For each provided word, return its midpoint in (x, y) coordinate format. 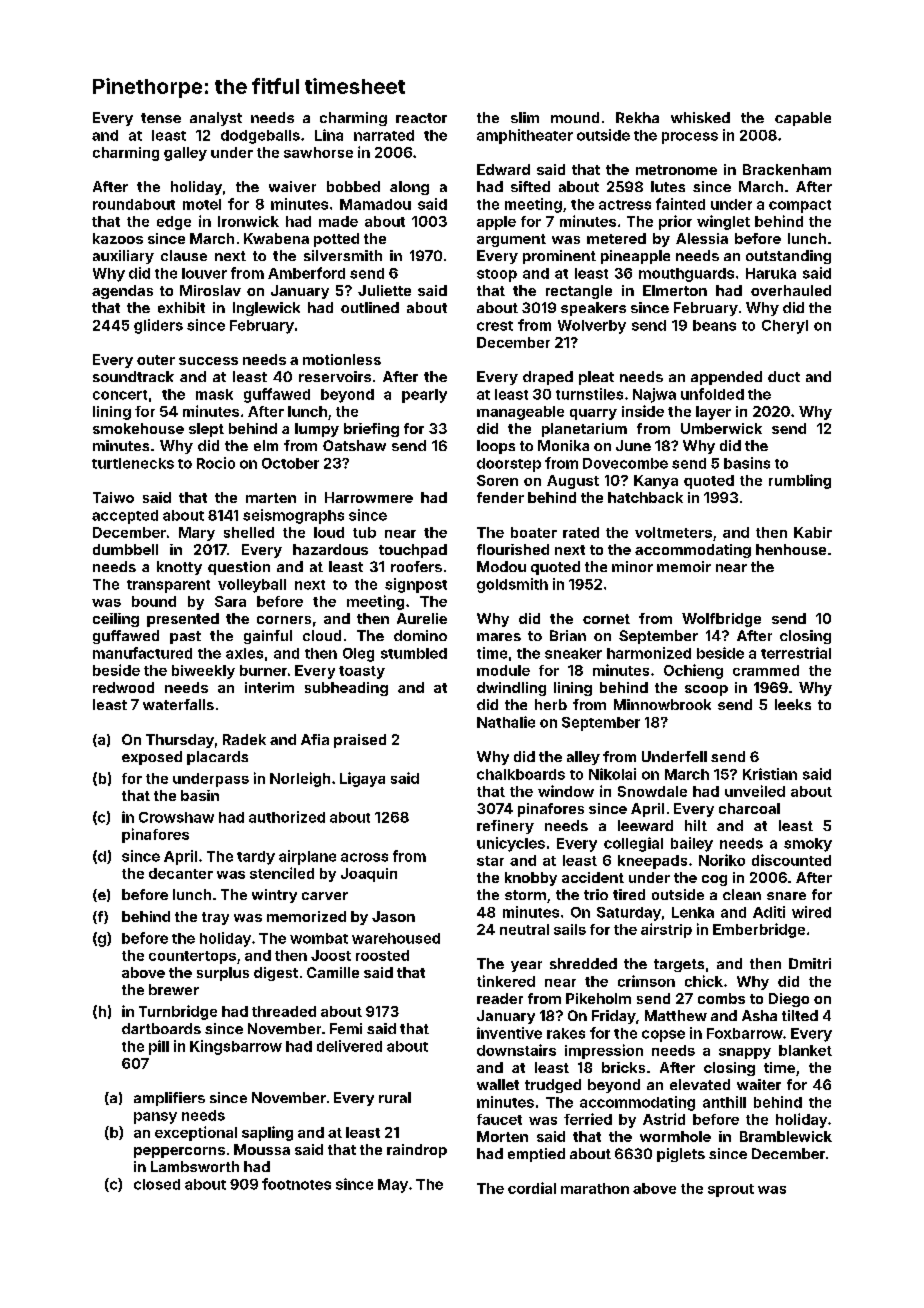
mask (214, 394)
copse (663, 1036)
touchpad (413, 551)
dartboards (161, 1028)
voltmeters (673, 532)
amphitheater (525, 136)
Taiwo (113, 497)
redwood (123, 687)
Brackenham (787, 169)
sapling (267, 1133)
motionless (342, 359)
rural (395, 1097)
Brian (568, 635)
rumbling (800, 481)
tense (161, 118)
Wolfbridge (721, 620)
